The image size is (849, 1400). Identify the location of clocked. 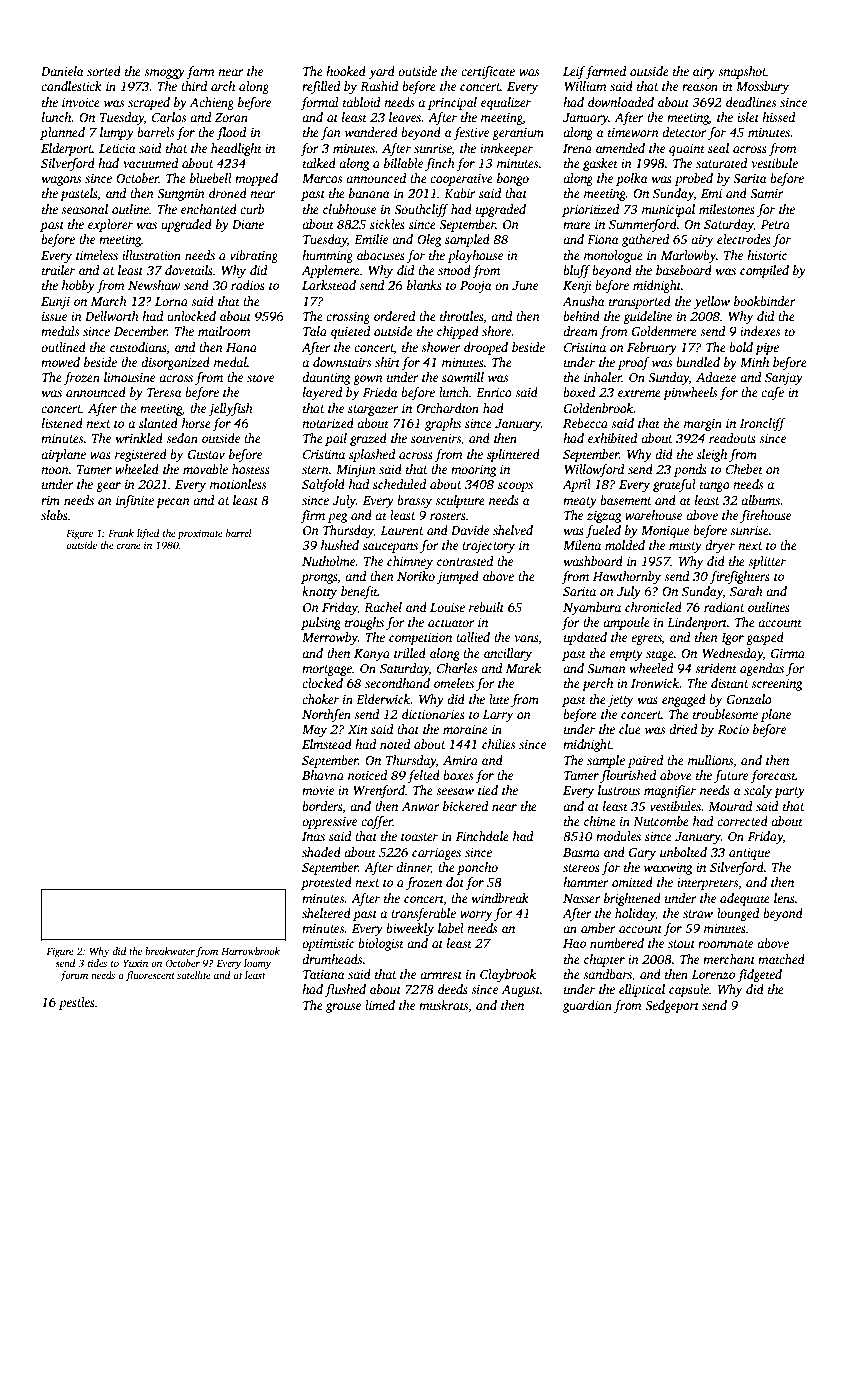
(322, 683).
